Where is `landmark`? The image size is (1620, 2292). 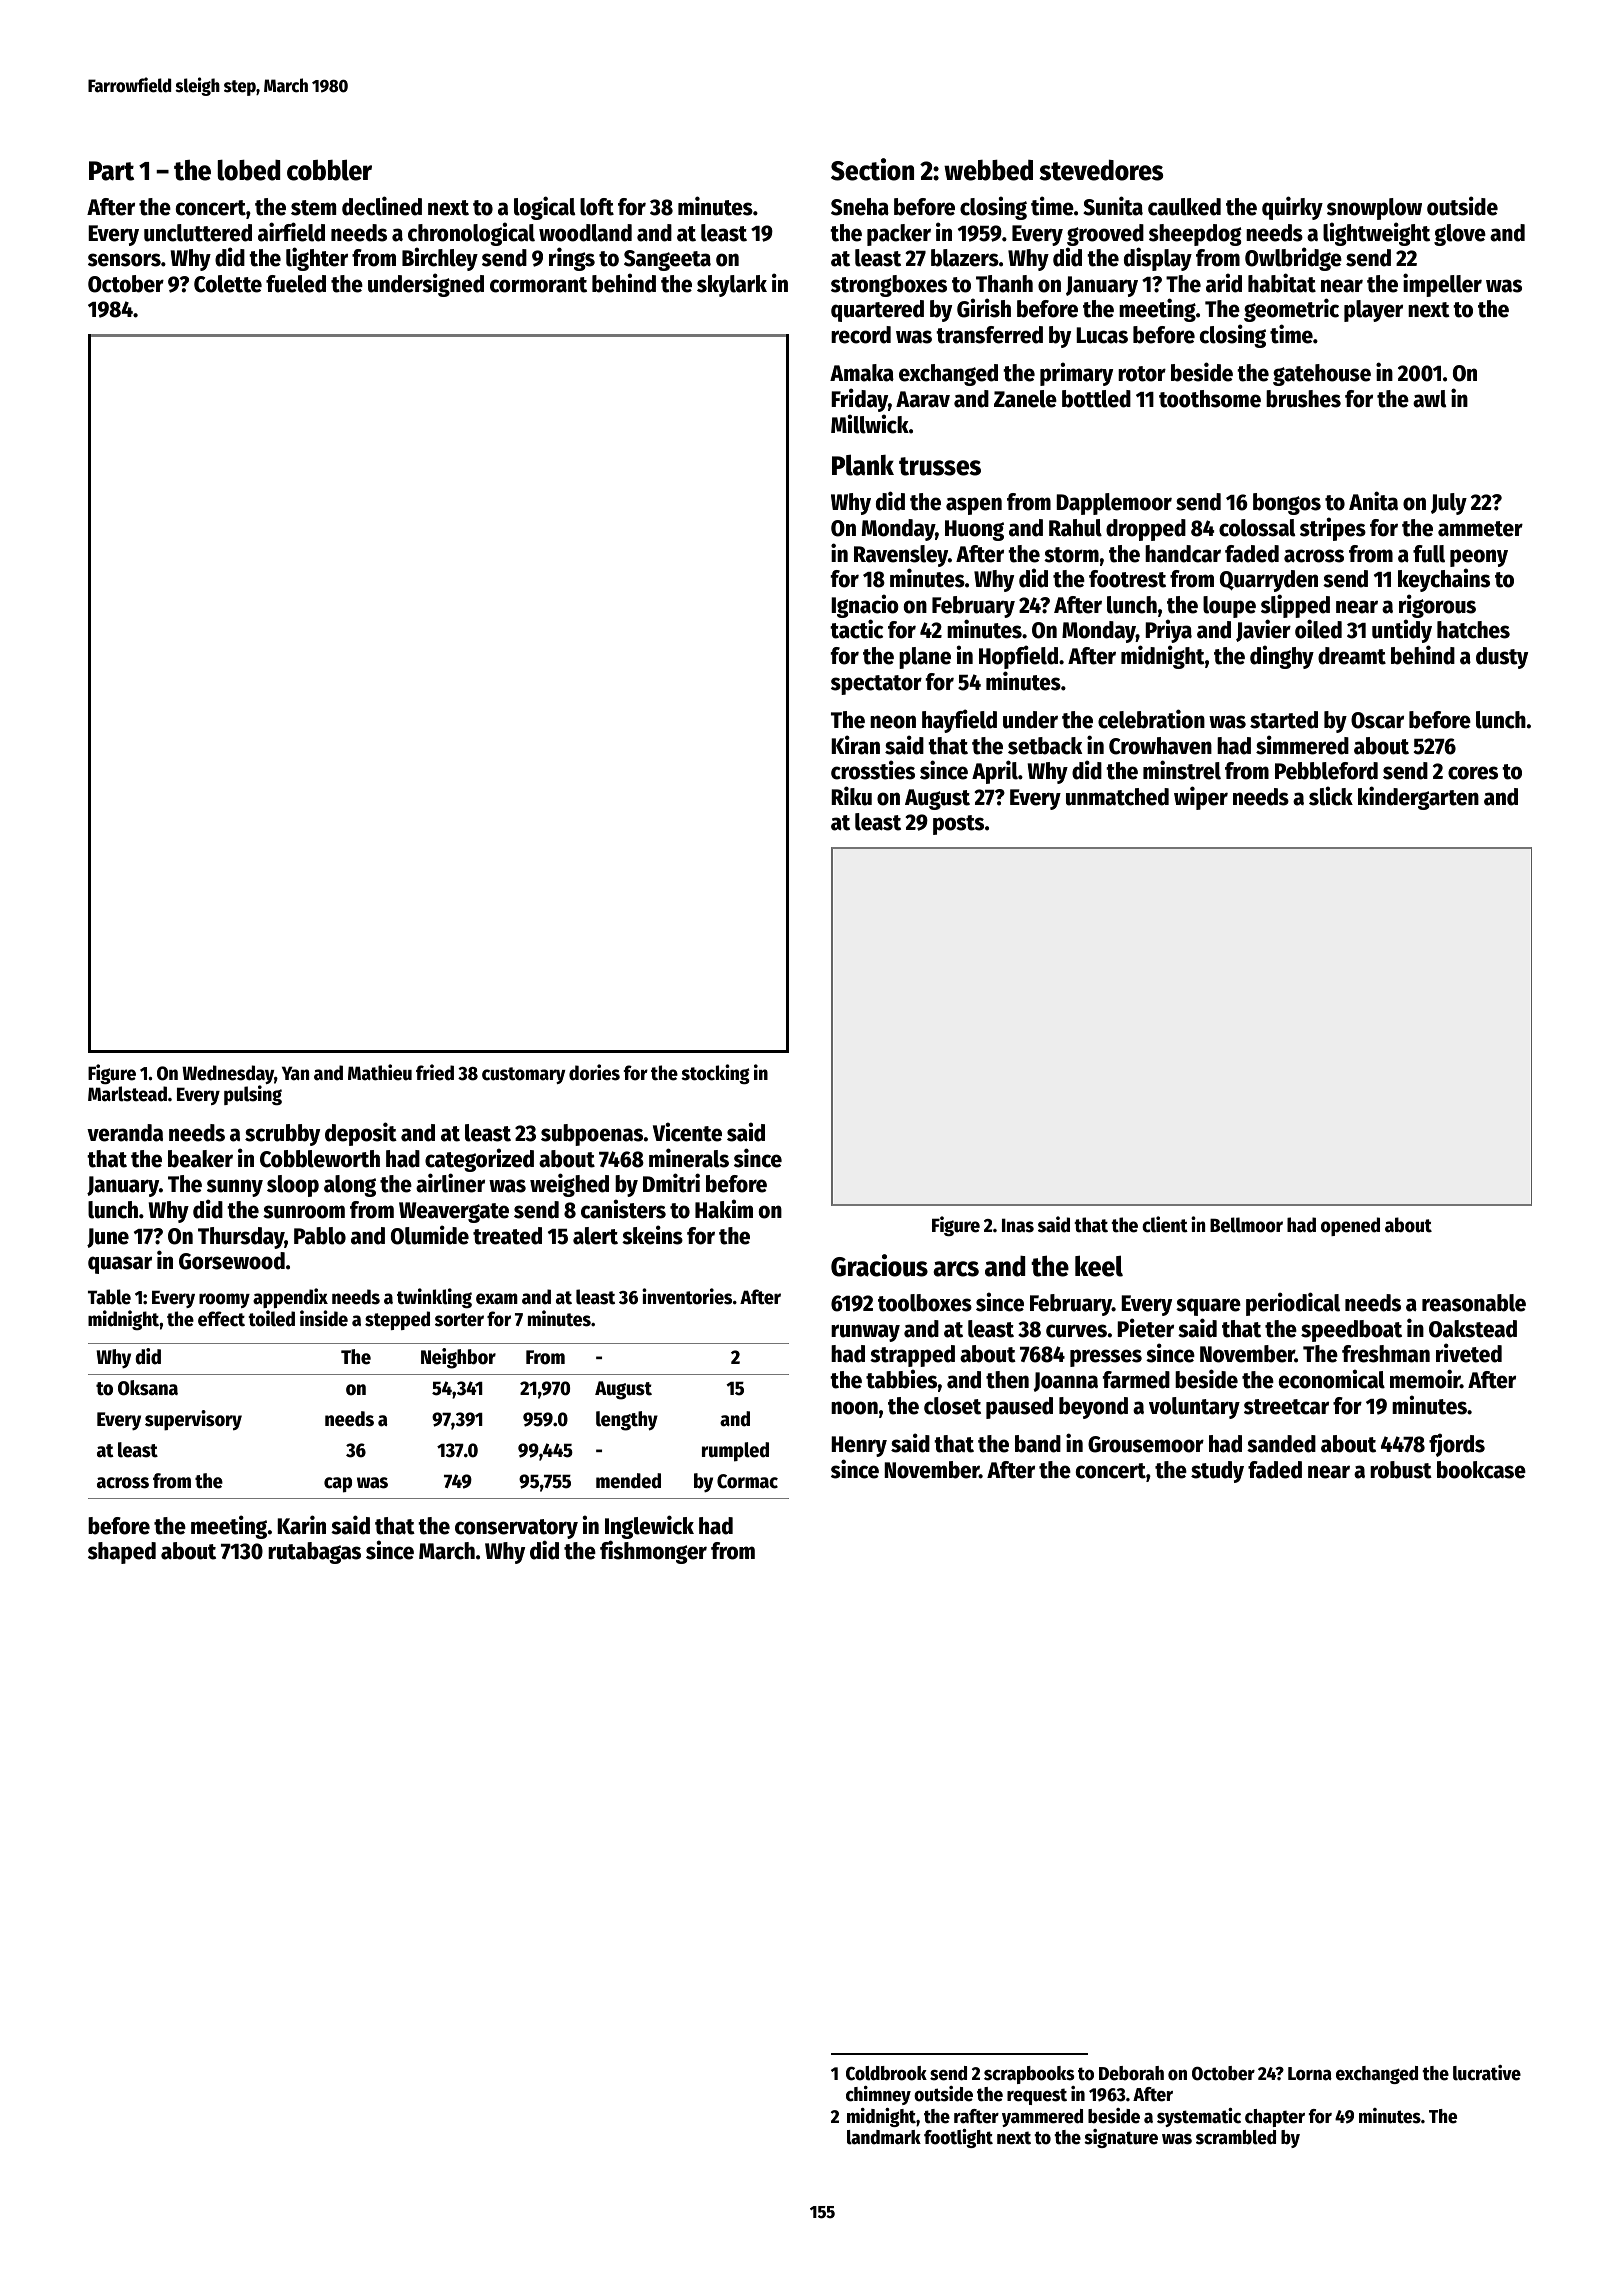
landmark is located at coordinates (884, 2137).
